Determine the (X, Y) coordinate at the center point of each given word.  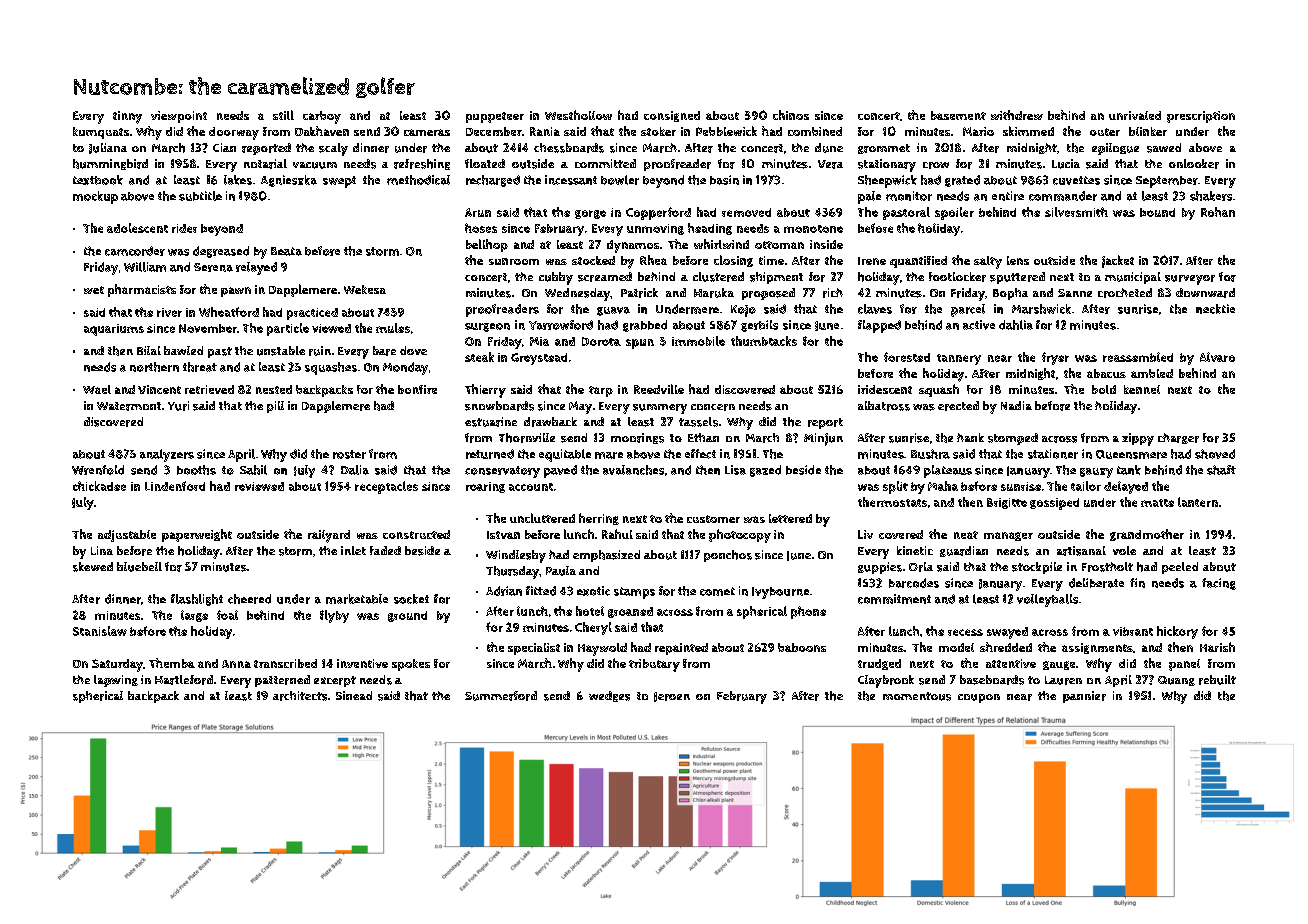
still (283, 115)
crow (936, 165)
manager (1008, 536)
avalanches (633, 470)
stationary (887, 165)
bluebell (139, 567)
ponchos (728, 556)
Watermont (129, 406)
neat (966, 535)
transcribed (285, 663)
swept (339, 182)
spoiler (954, 213)
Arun (478, 212)
